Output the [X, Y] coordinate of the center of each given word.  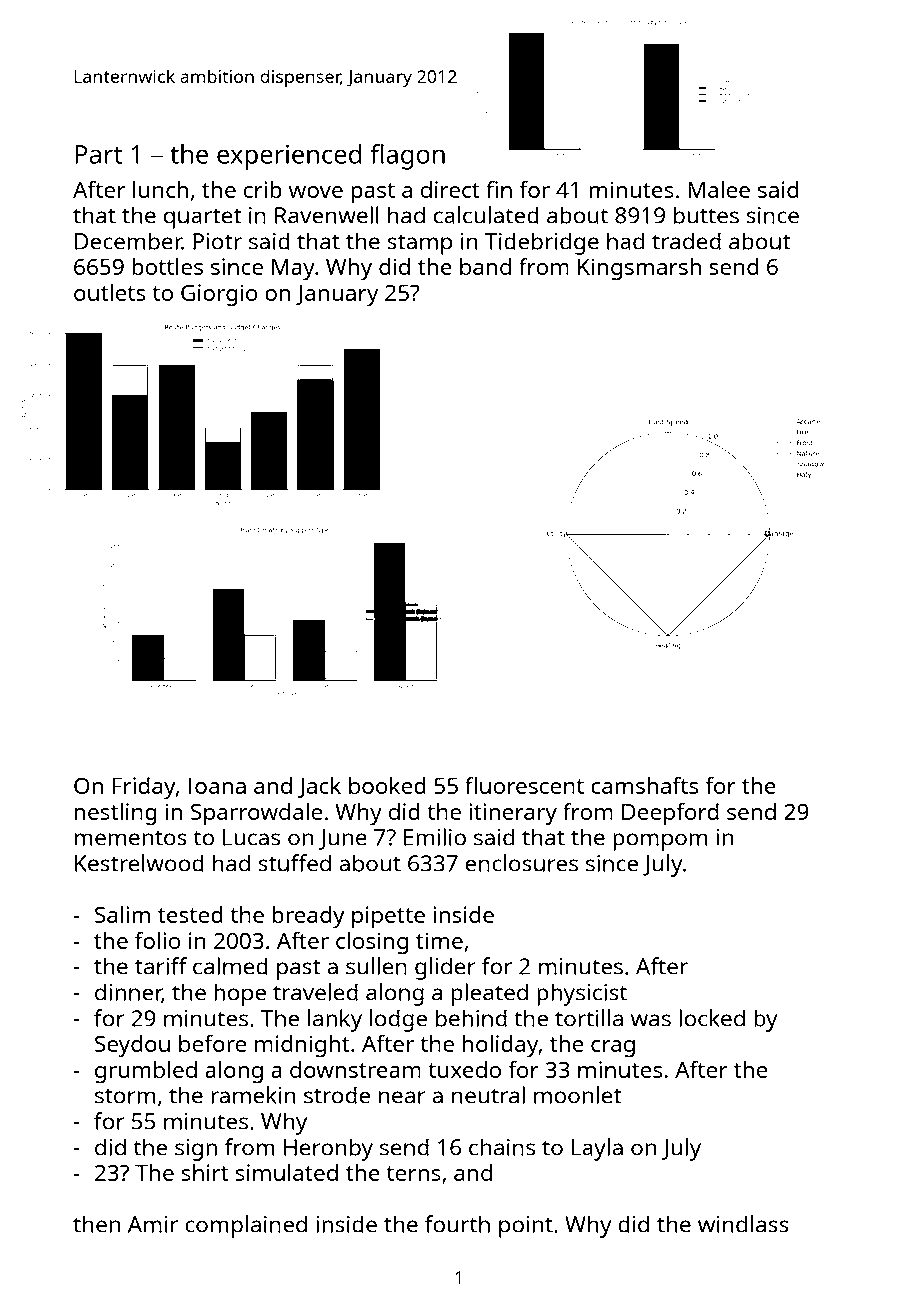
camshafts [644, 785]
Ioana [217, 785]
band [485, 266]
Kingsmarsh [639, 269]
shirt [205, 1172]
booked [387, 785]
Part [98, 154]
